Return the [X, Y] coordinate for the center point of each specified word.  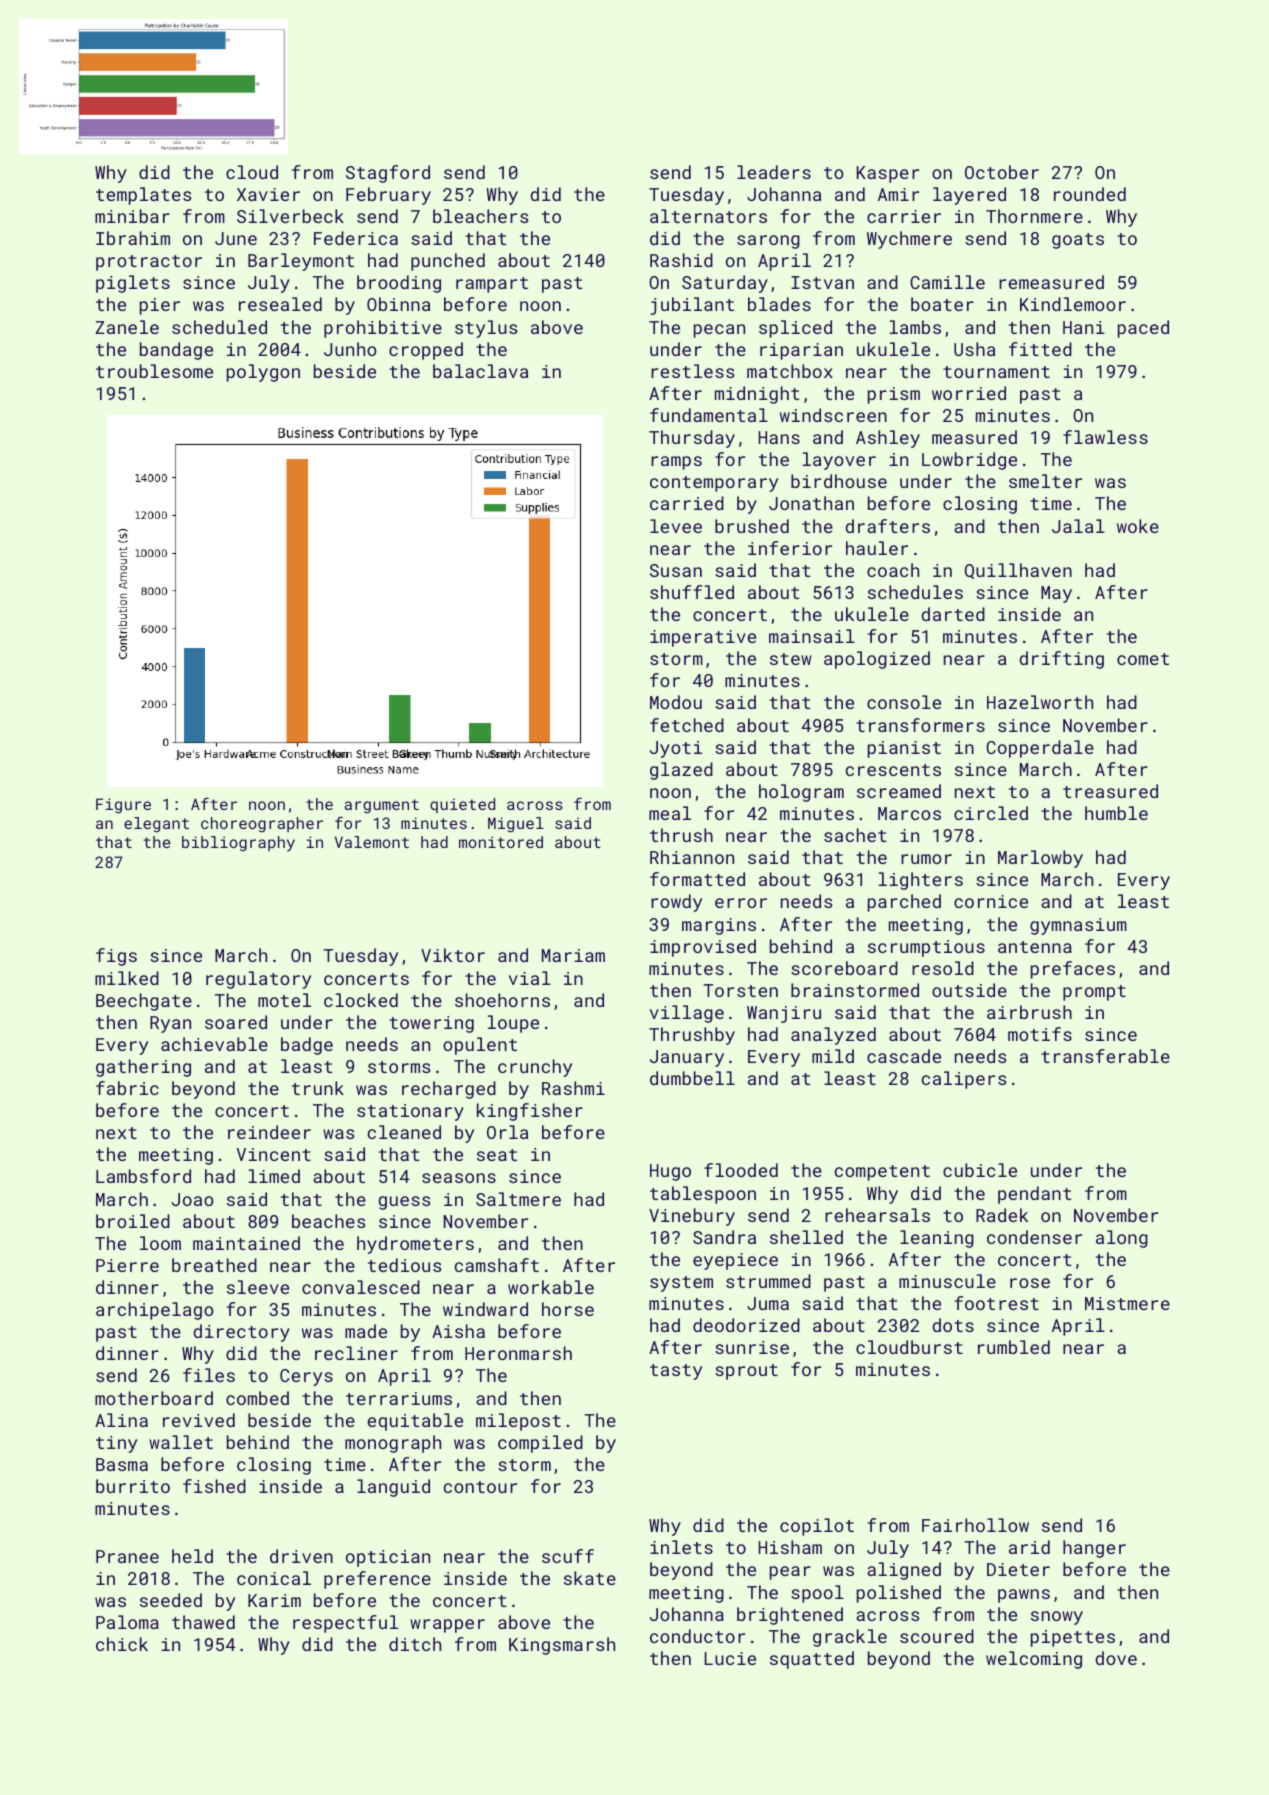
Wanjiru [784, 1014]
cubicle [980, 1170]
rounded [1090, 194]
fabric [127, 1088]
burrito [133, 1486]
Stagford [388, 174]
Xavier [268, 194]
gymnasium [1078, 926]
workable [551, 1287]
